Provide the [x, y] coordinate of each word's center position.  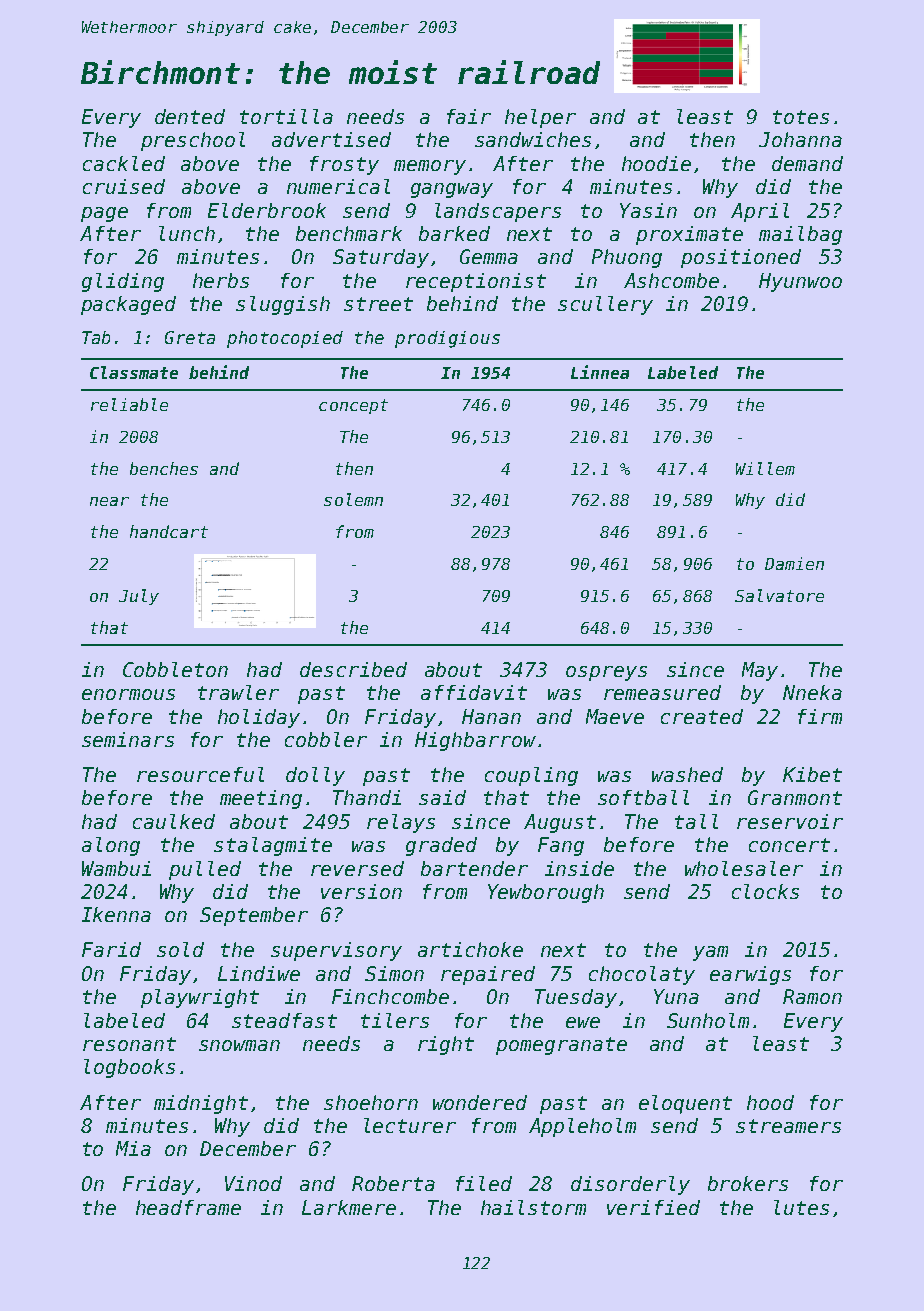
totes [801, 117]
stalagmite [273, 846]
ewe [583, 1022]
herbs [221, 280]
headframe [188, 1207]
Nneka [812, 692]
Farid [111, 949]
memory [430, 167]
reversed [357, 868]
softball [643, 797]
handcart [169, 531]
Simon [394, 973]
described [353, 669]
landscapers [498, 212]
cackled [124, 163]
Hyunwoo [800, 282]
